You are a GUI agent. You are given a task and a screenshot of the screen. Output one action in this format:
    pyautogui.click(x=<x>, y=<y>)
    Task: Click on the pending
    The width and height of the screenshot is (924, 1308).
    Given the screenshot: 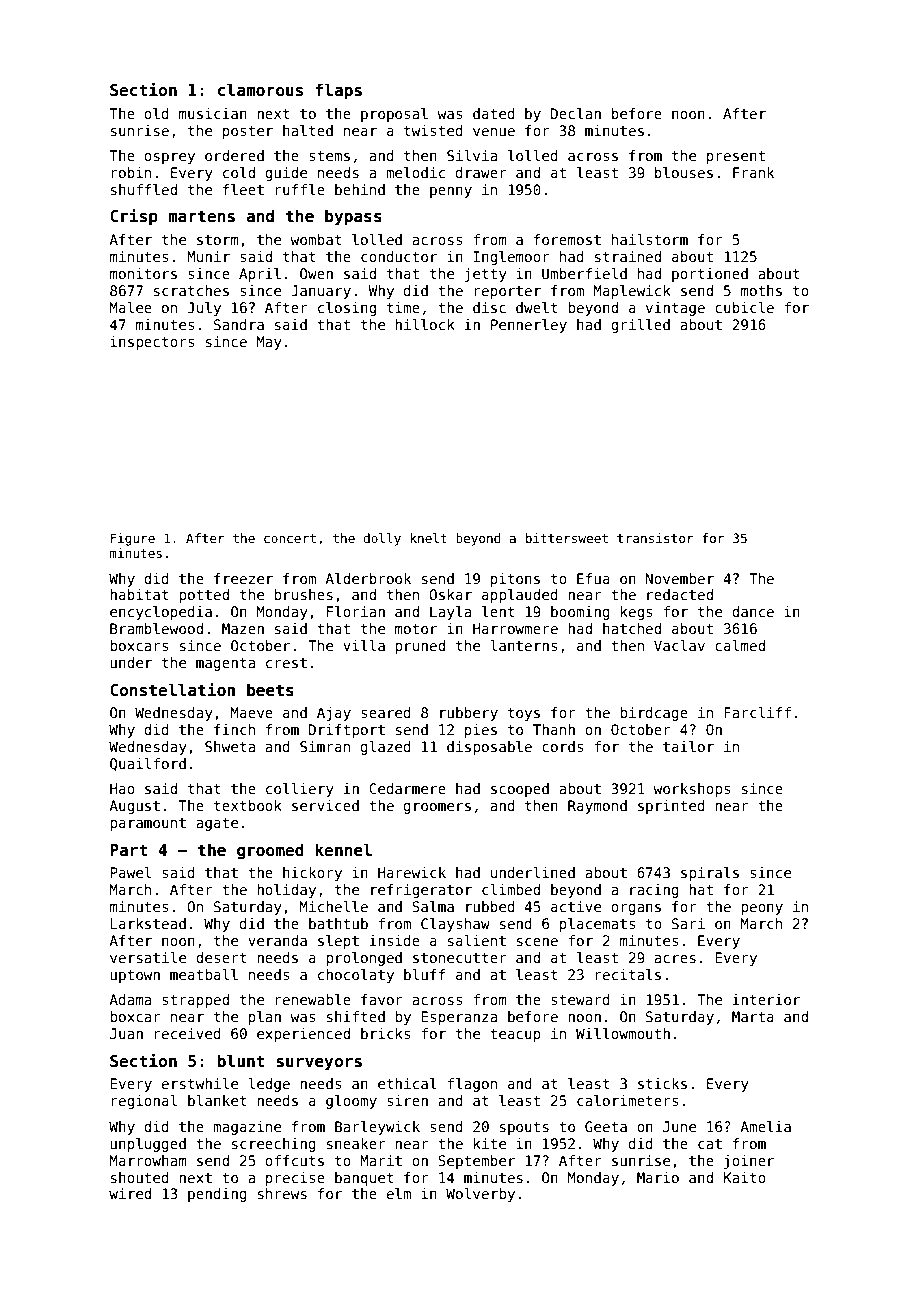 What is the action you would take?
    pyautogui.click(x=217, y=1195)
